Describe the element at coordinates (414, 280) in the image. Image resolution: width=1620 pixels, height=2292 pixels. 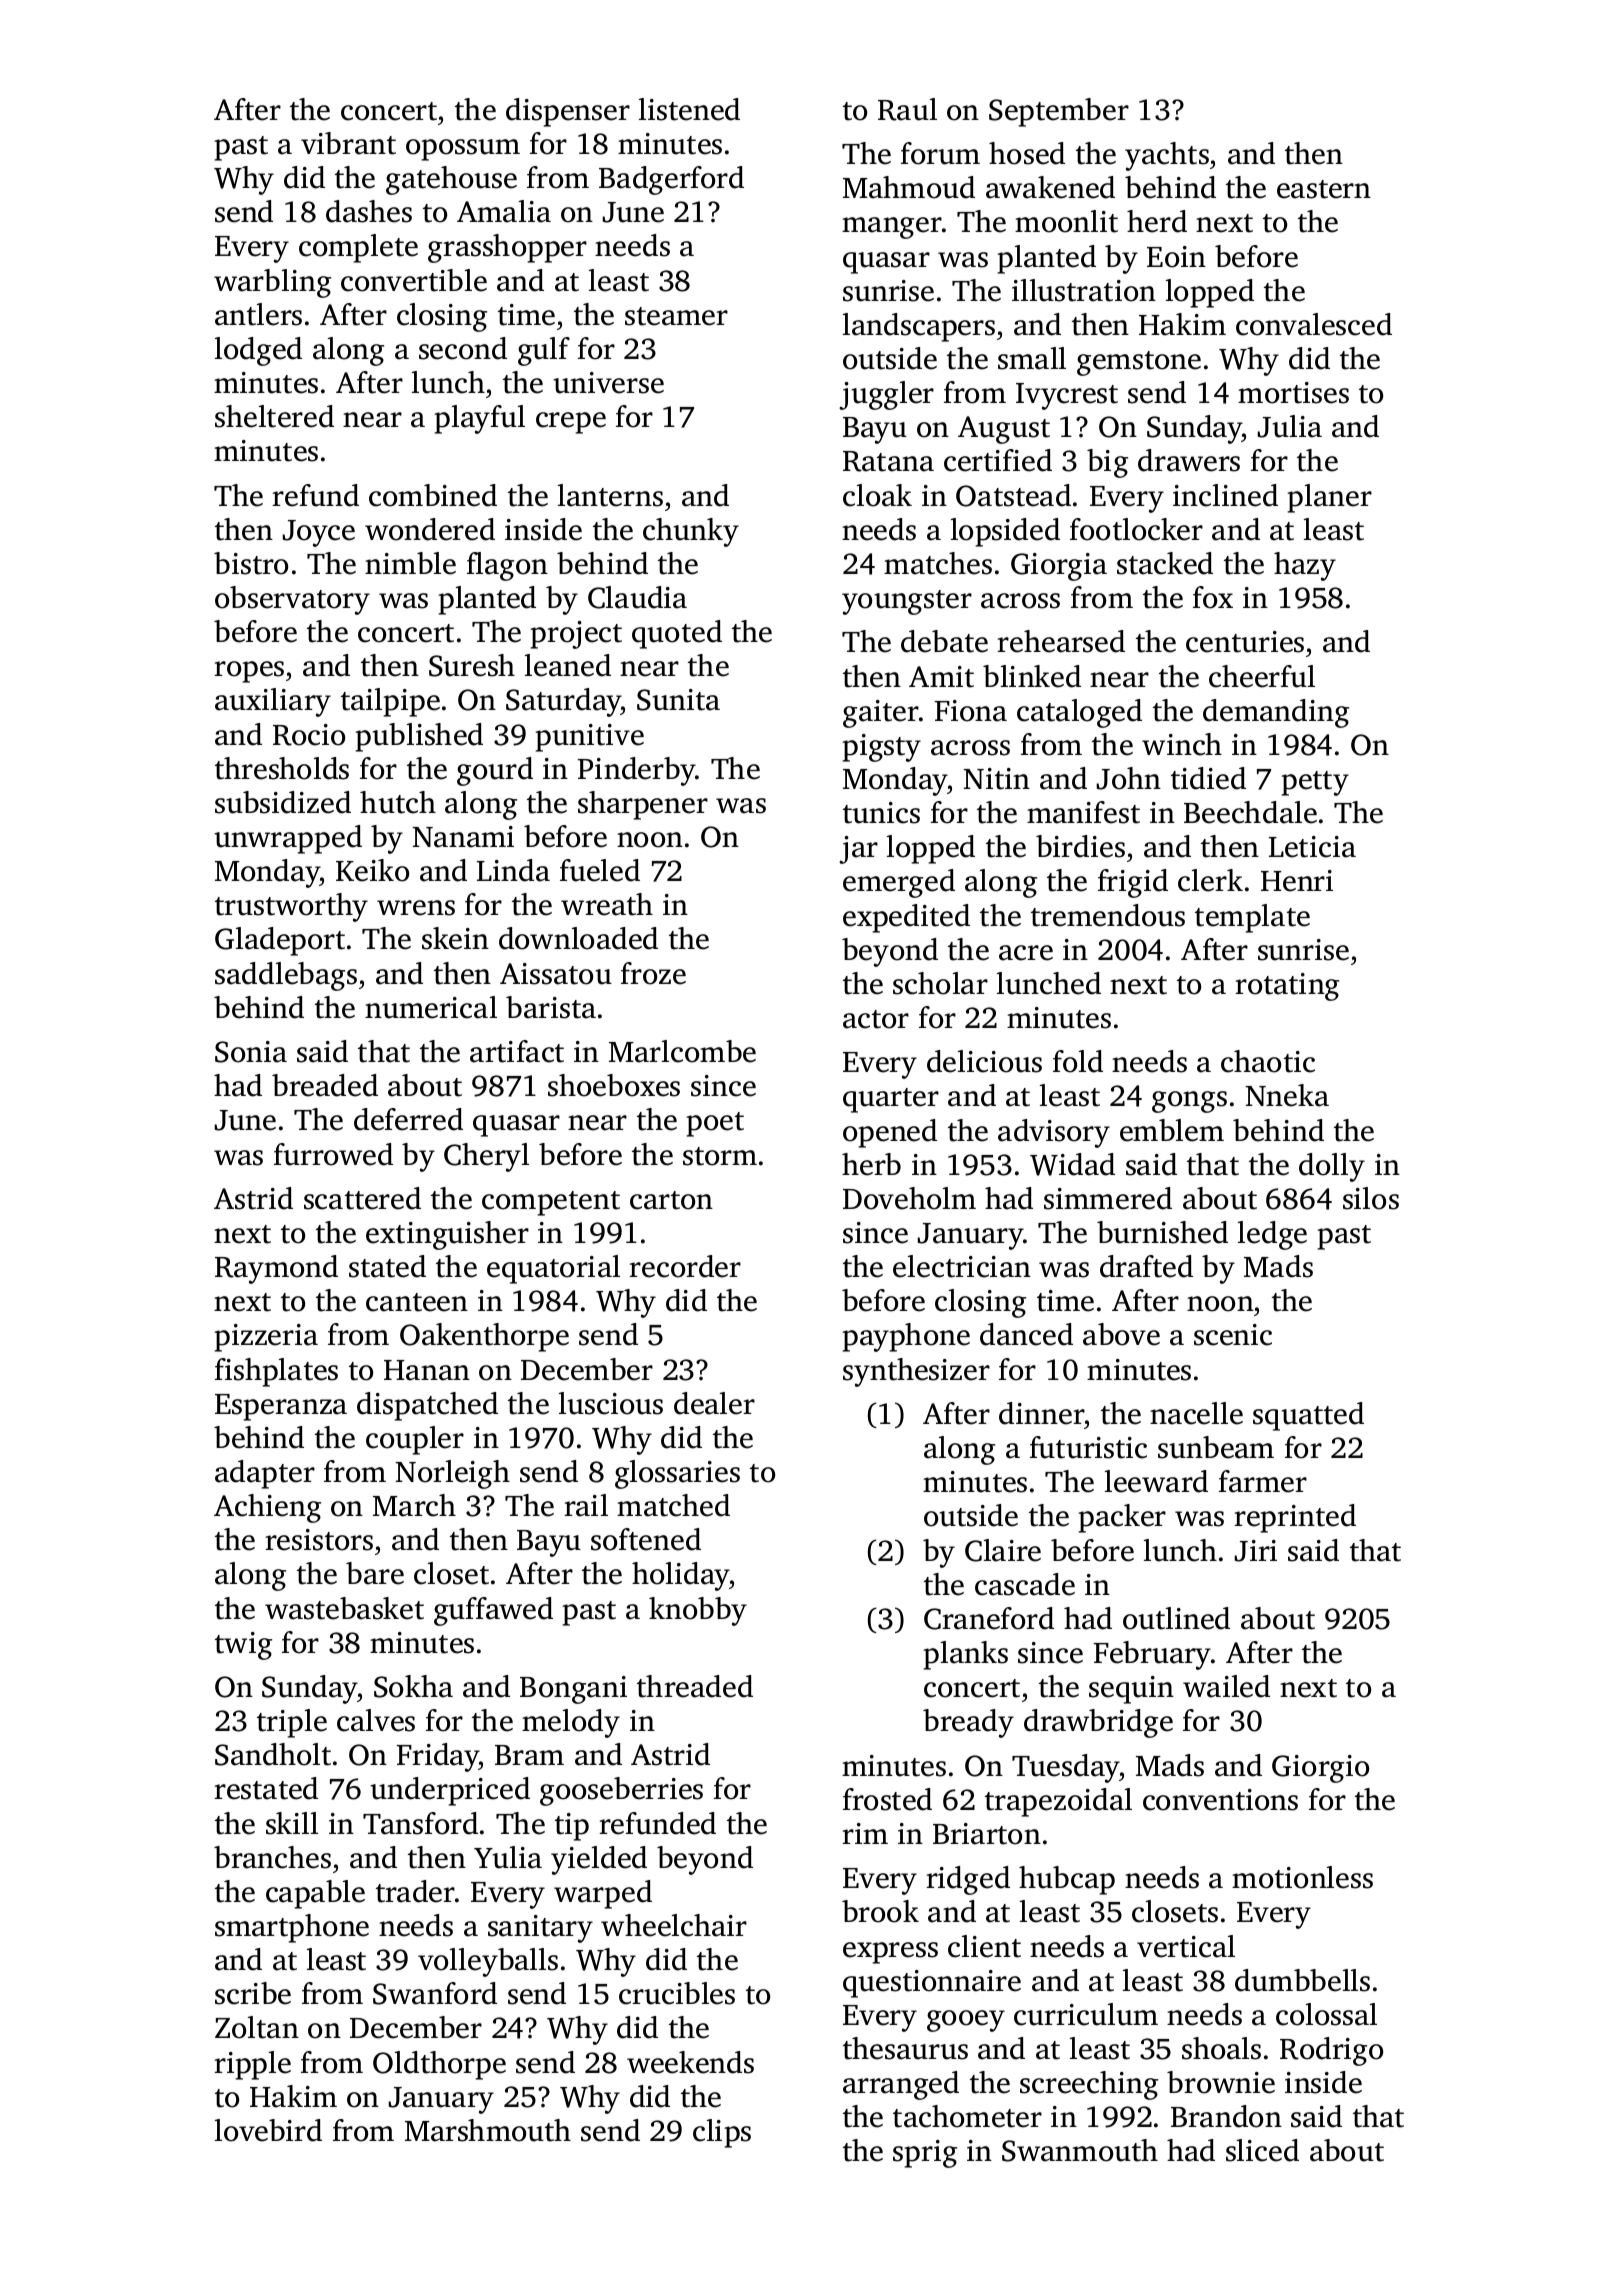
I see `convertible` at that location.
